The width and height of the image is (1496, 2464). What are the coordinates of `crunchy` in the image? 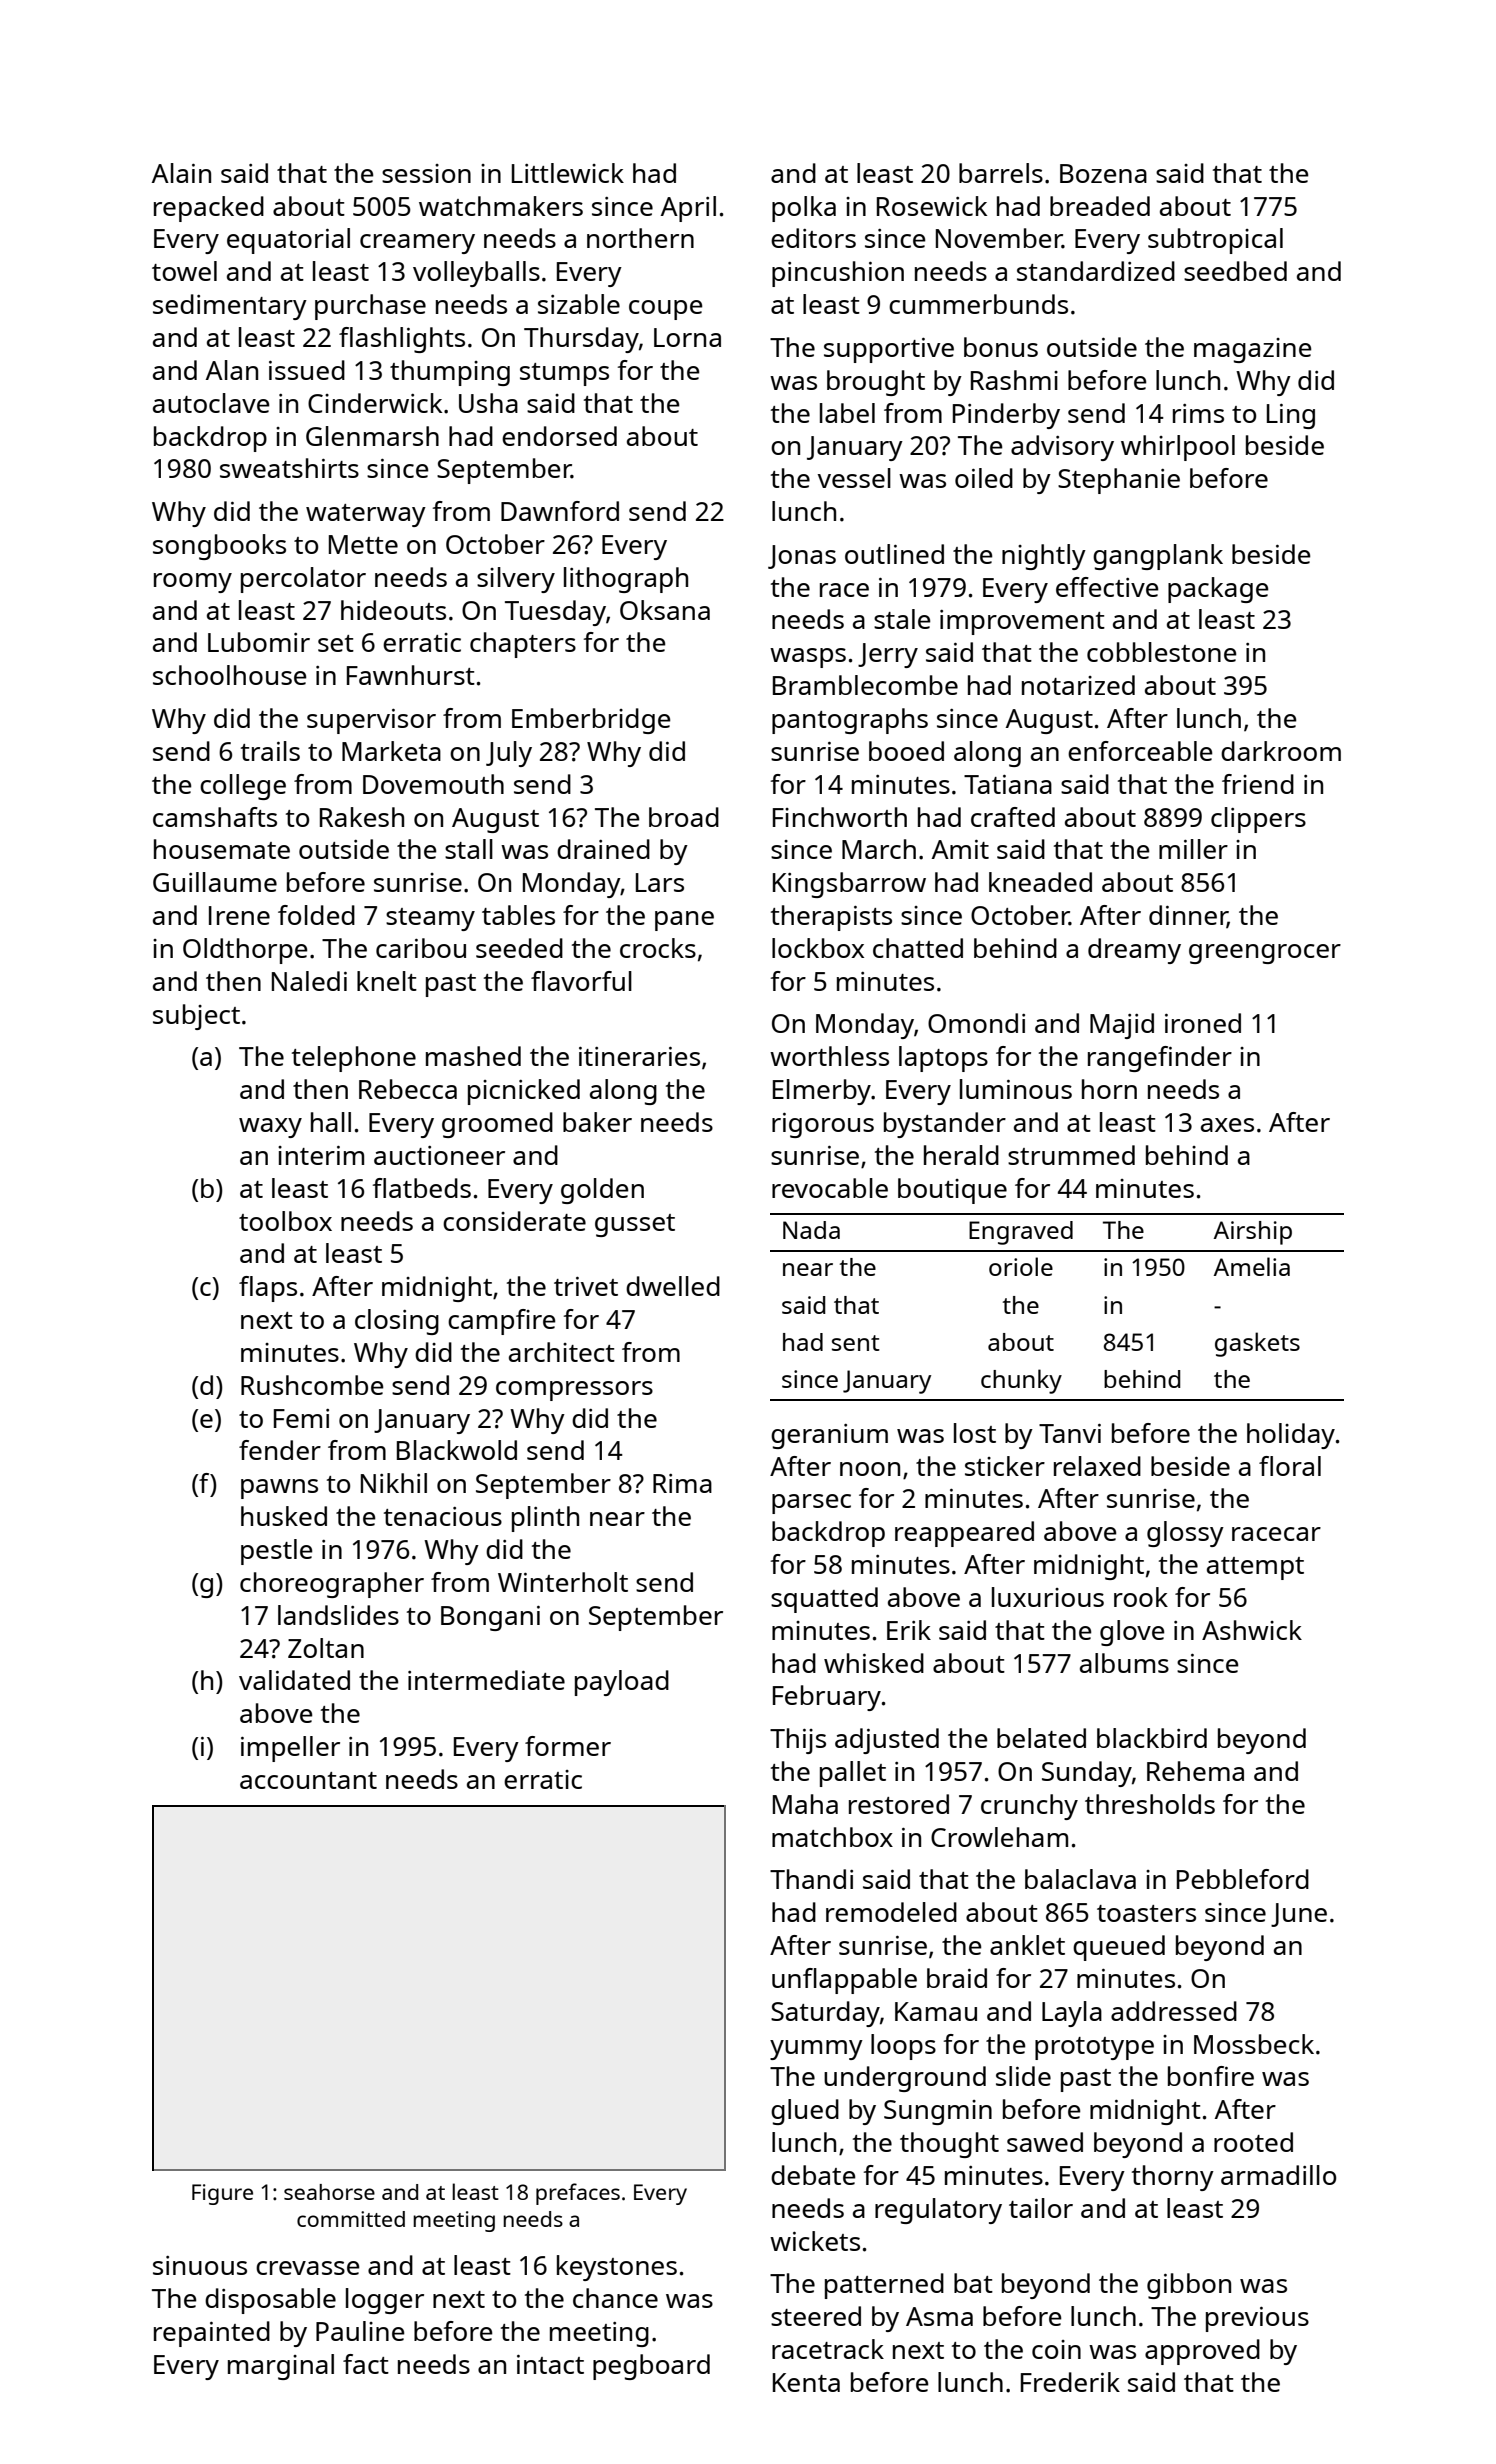 It's located at (1029, 1807).
